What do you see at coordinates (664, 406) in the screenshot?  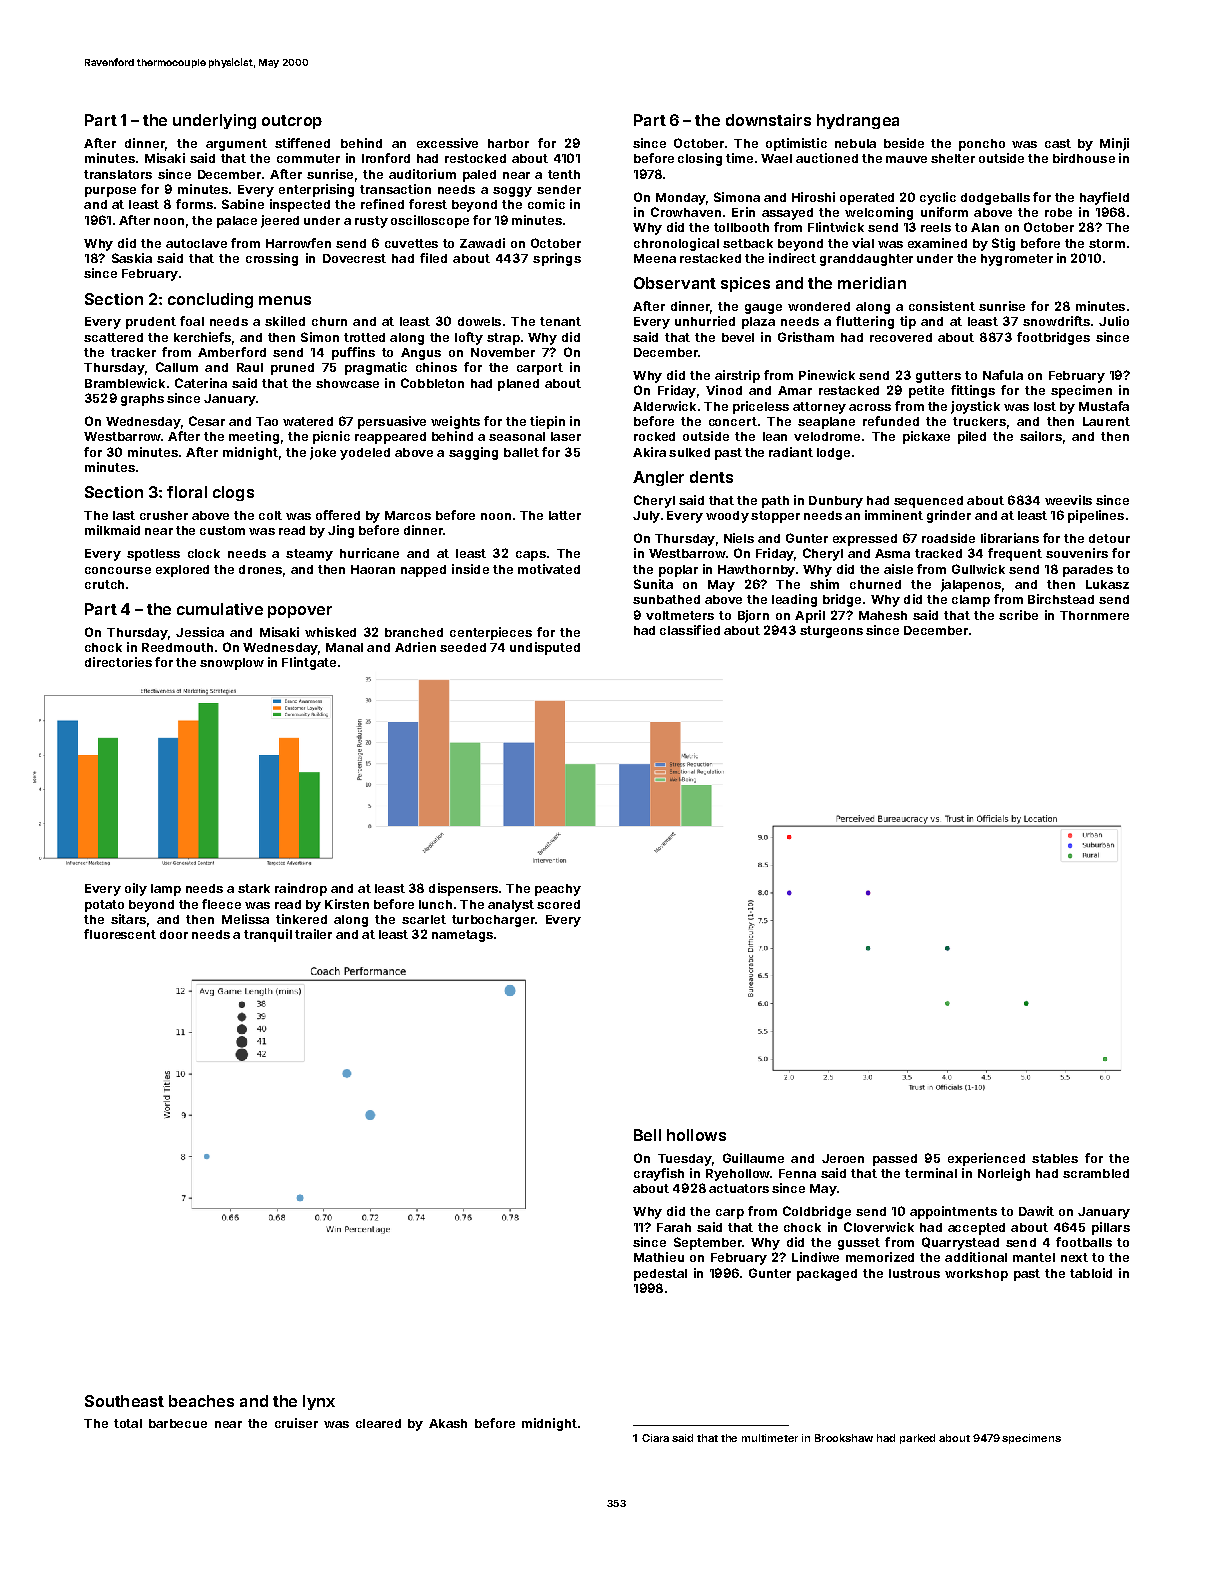 I see `Alderwick` at bounding box center [664, 406].
